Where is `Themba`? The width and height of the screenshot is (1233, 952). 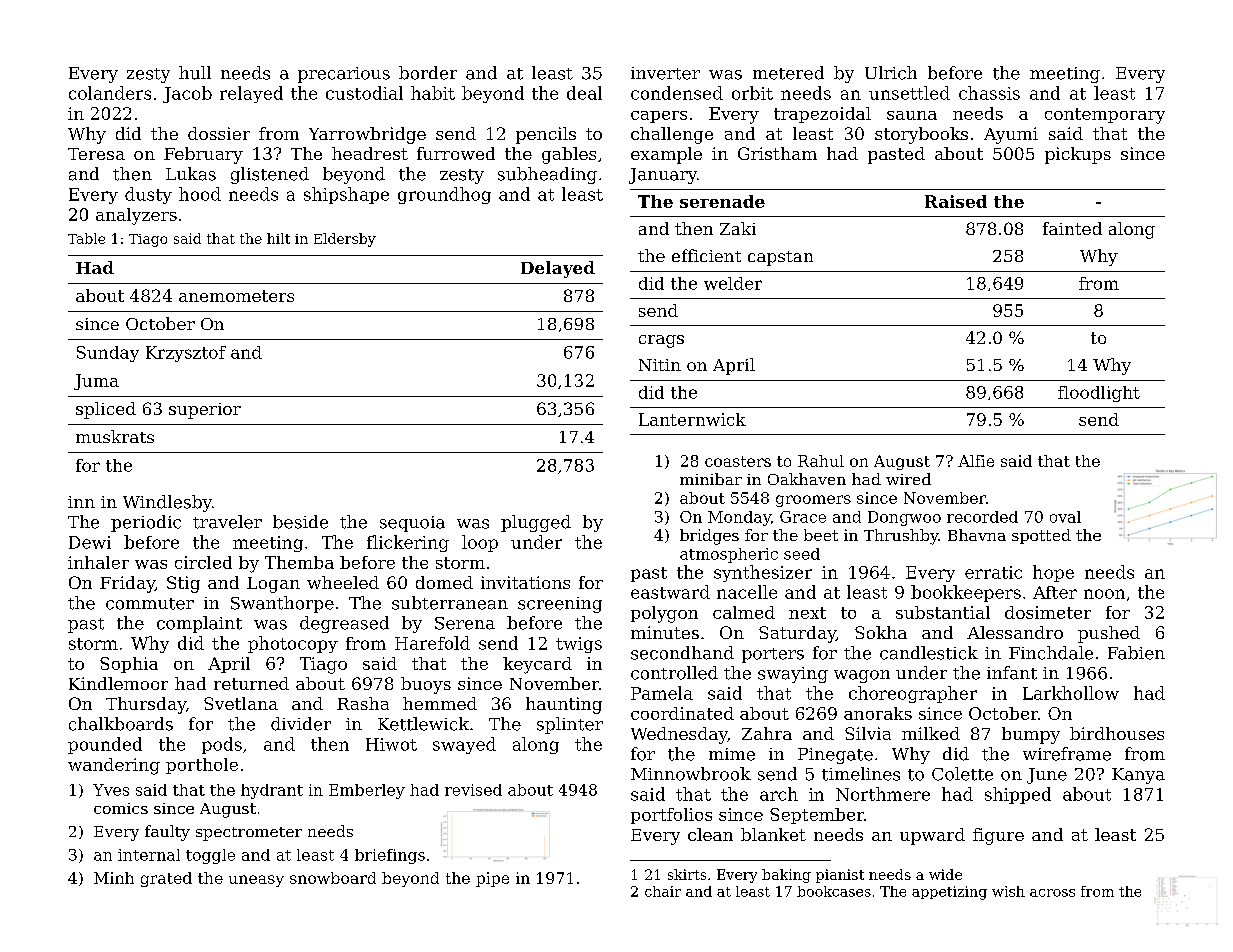 Themba is located at coordinates (299, 562).
